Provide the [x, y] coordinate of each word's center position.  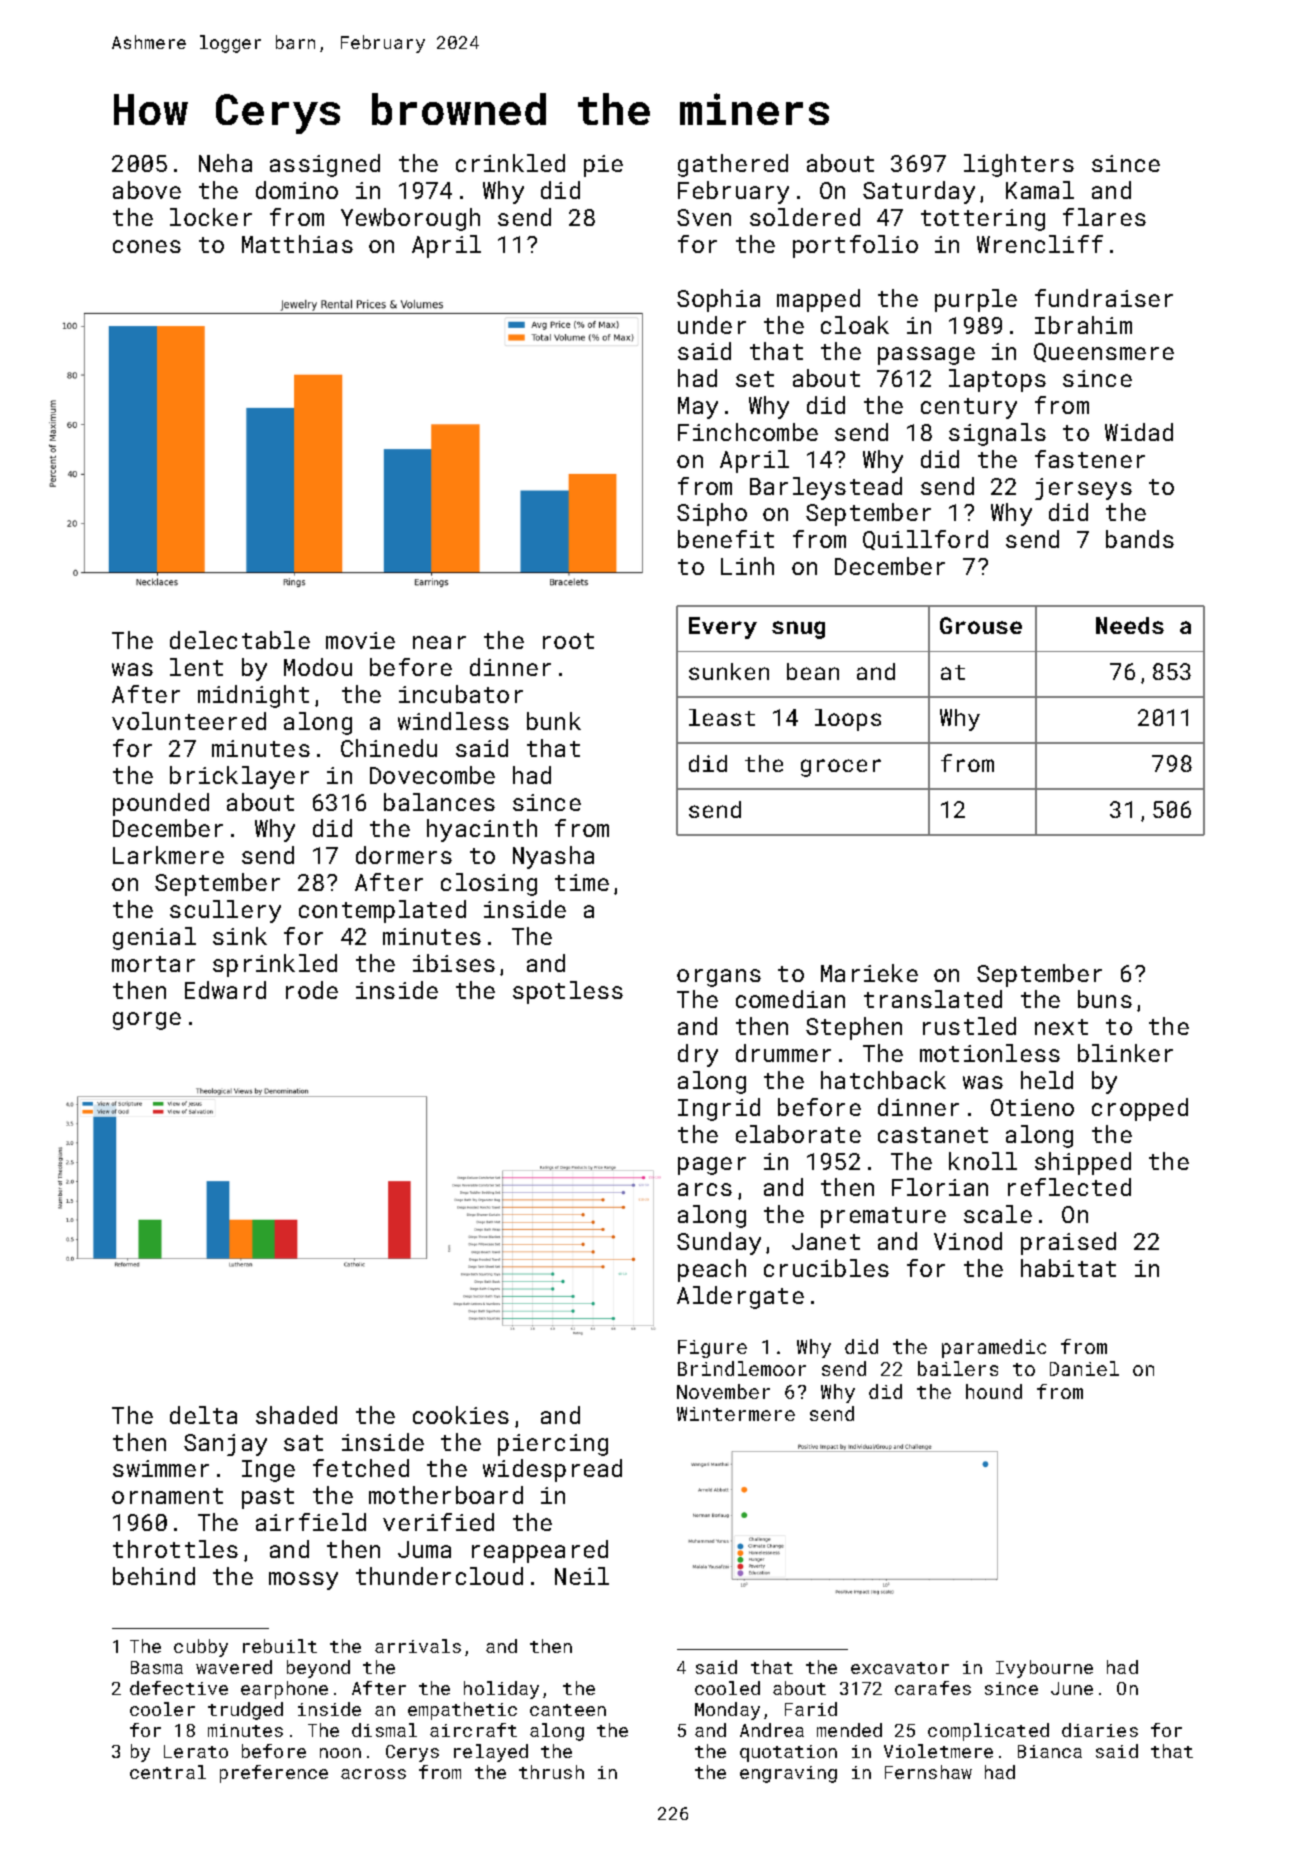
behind [154, 1576]
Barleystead [826, 488]
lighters [1019, 165]
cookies [461, 1415]
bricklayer [239, 777]
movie [360, 640]
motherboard [446, 1495]
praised [1068, 1243]
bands [1140, 539]
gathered [733, 165]
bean [813, 671]
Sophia [718, 300]
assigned [325, 165]
